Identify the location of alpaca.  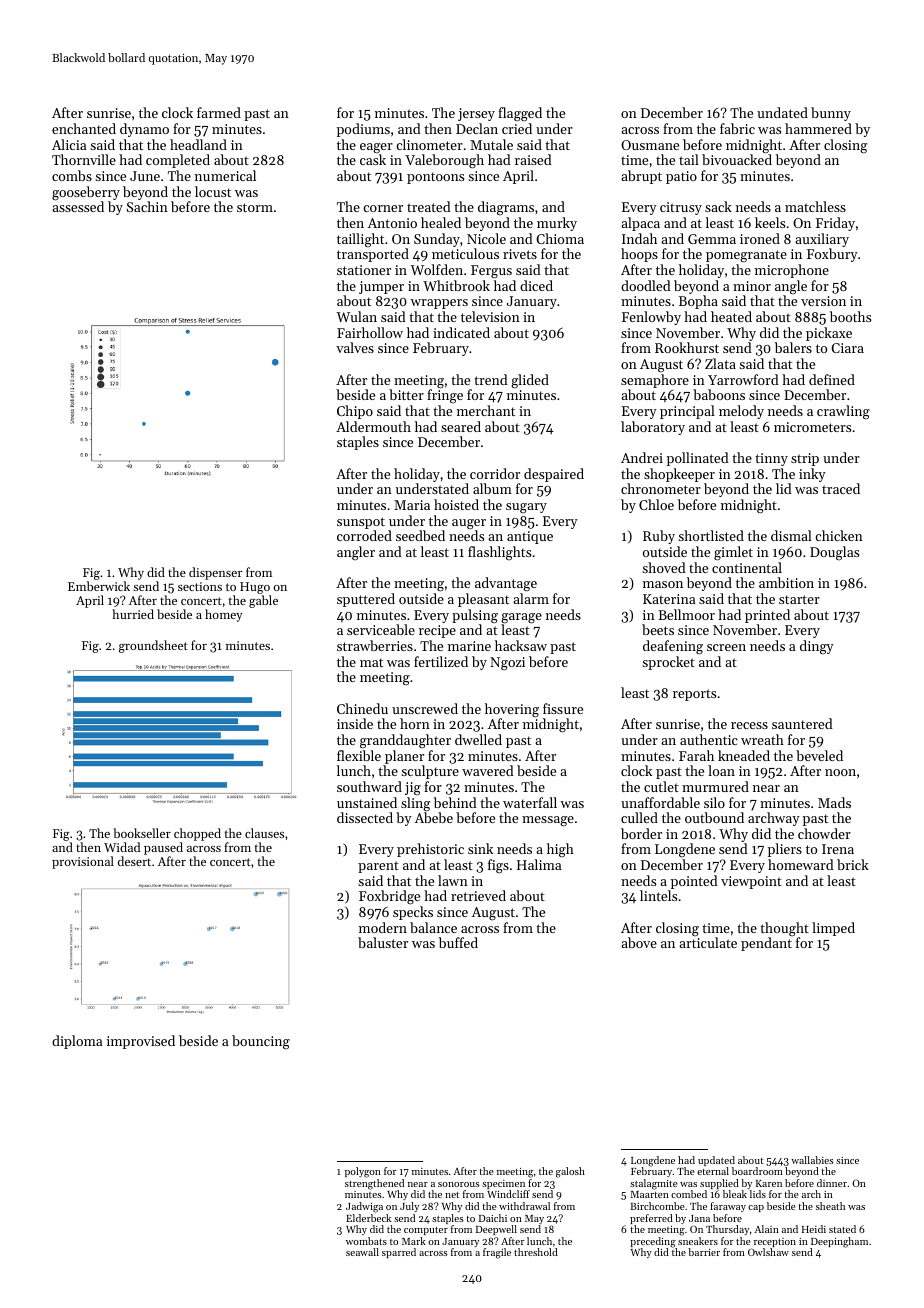
(640, 224).
